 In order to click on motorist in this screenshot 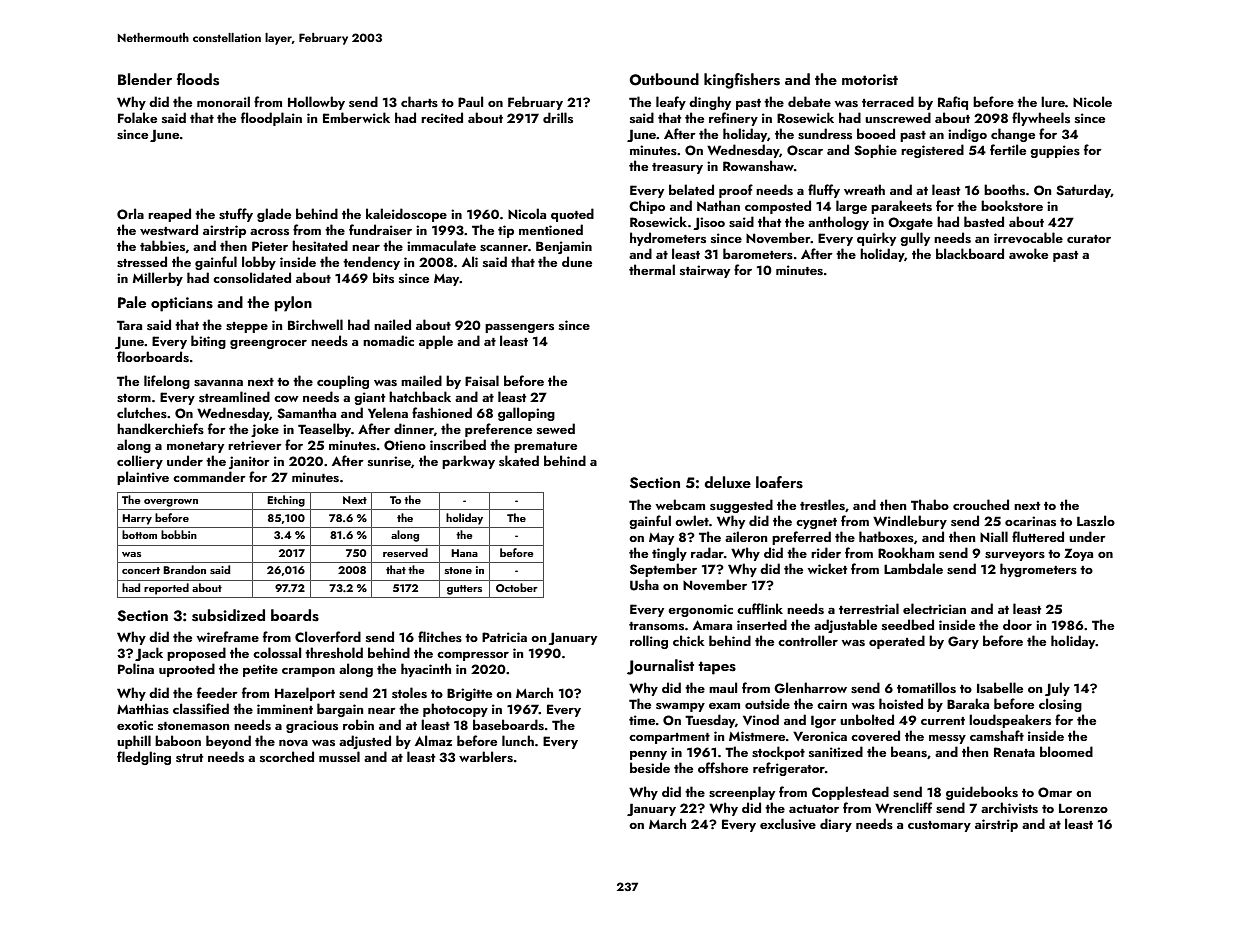, I will do `click(870, 80)`.
